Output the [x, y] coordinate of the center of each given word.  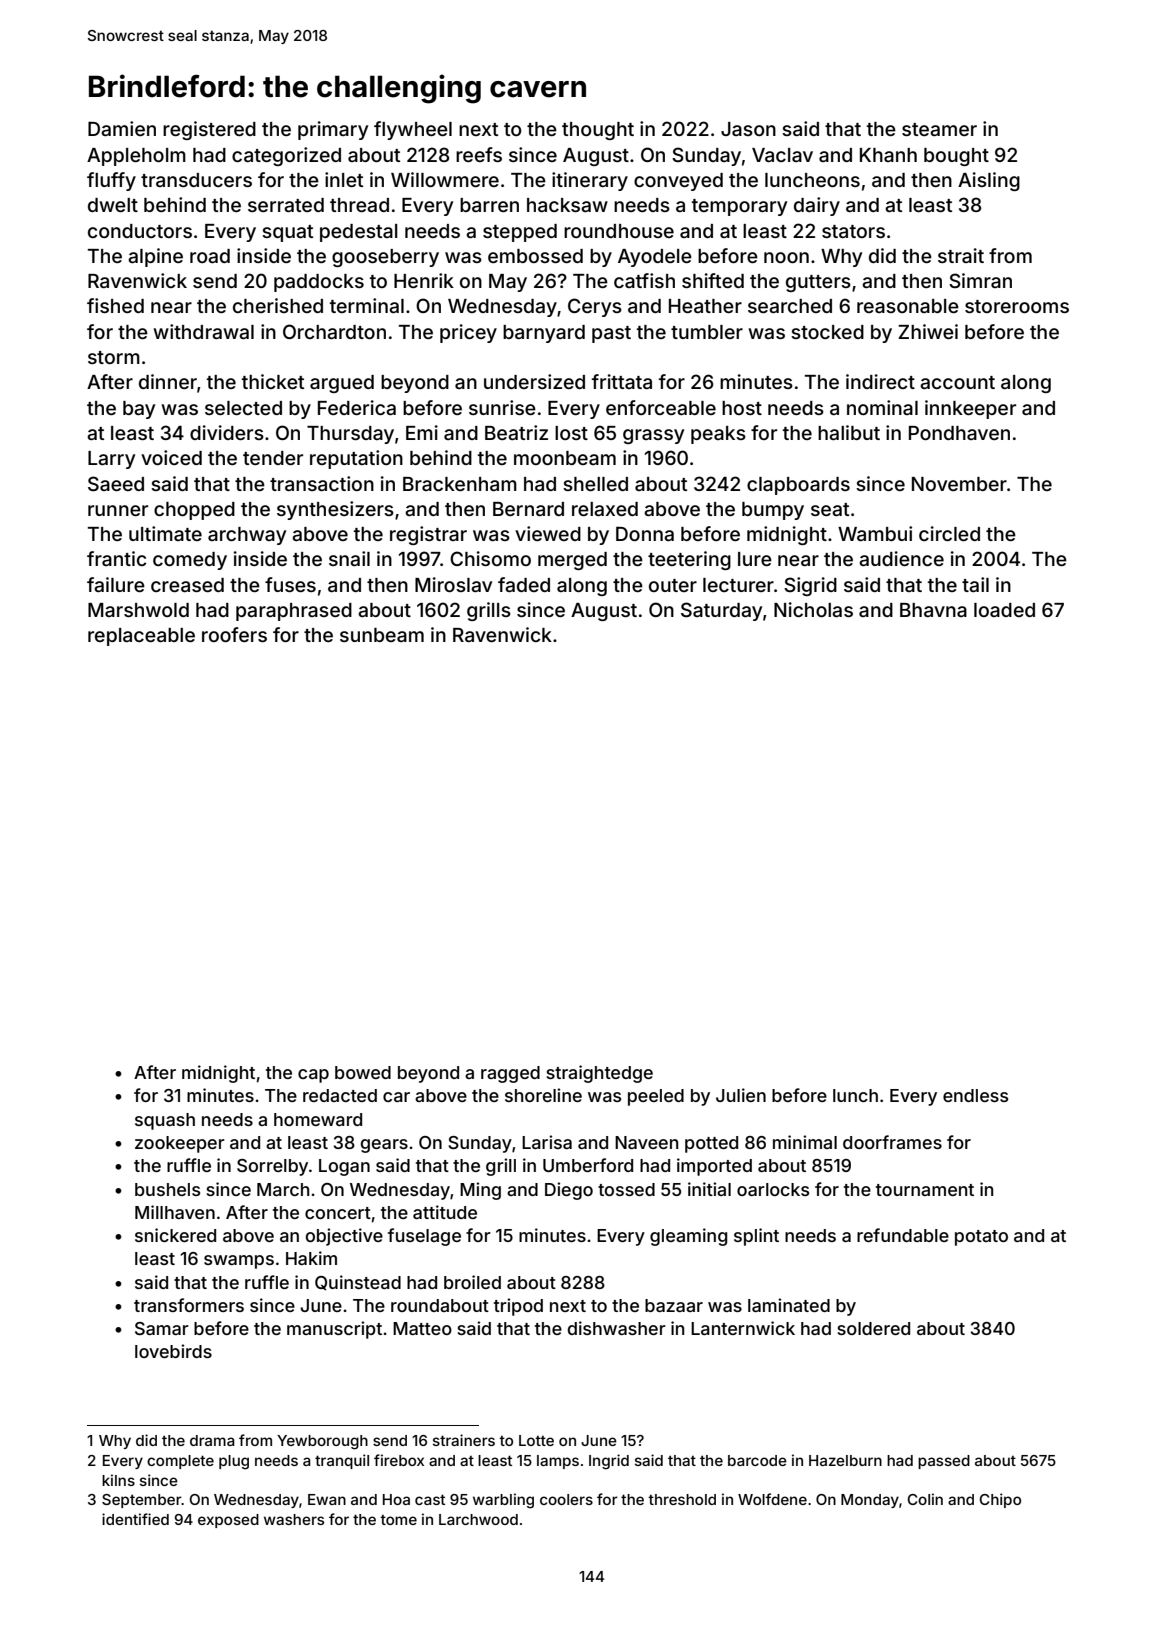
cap [313, 1076]
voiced [171, 457]
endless [975, 1095]
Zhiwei [928, 331]
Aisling [989, 181]
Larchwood [478, 1519]
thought [598, 131]
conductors [140, 231]
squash [165, 1121]
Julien [741, 1095]
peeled [656, 1097]
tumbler [707, 332]
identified [135, 1519]
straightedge [599, 1074]
